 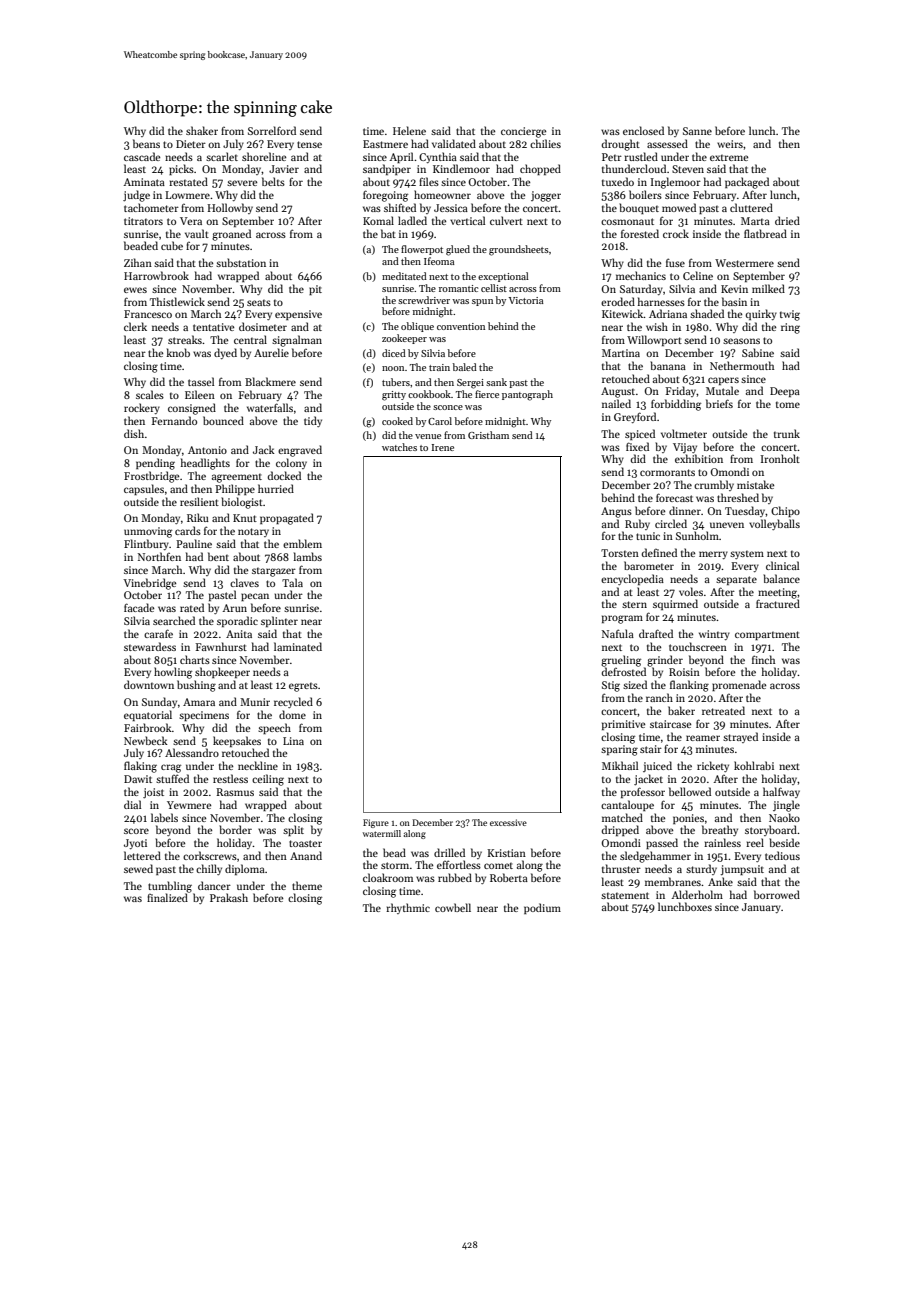 What do you see at coordinates (245, 869) in the screenshot?
I see `diploma` at bounding box center [245, 869].
